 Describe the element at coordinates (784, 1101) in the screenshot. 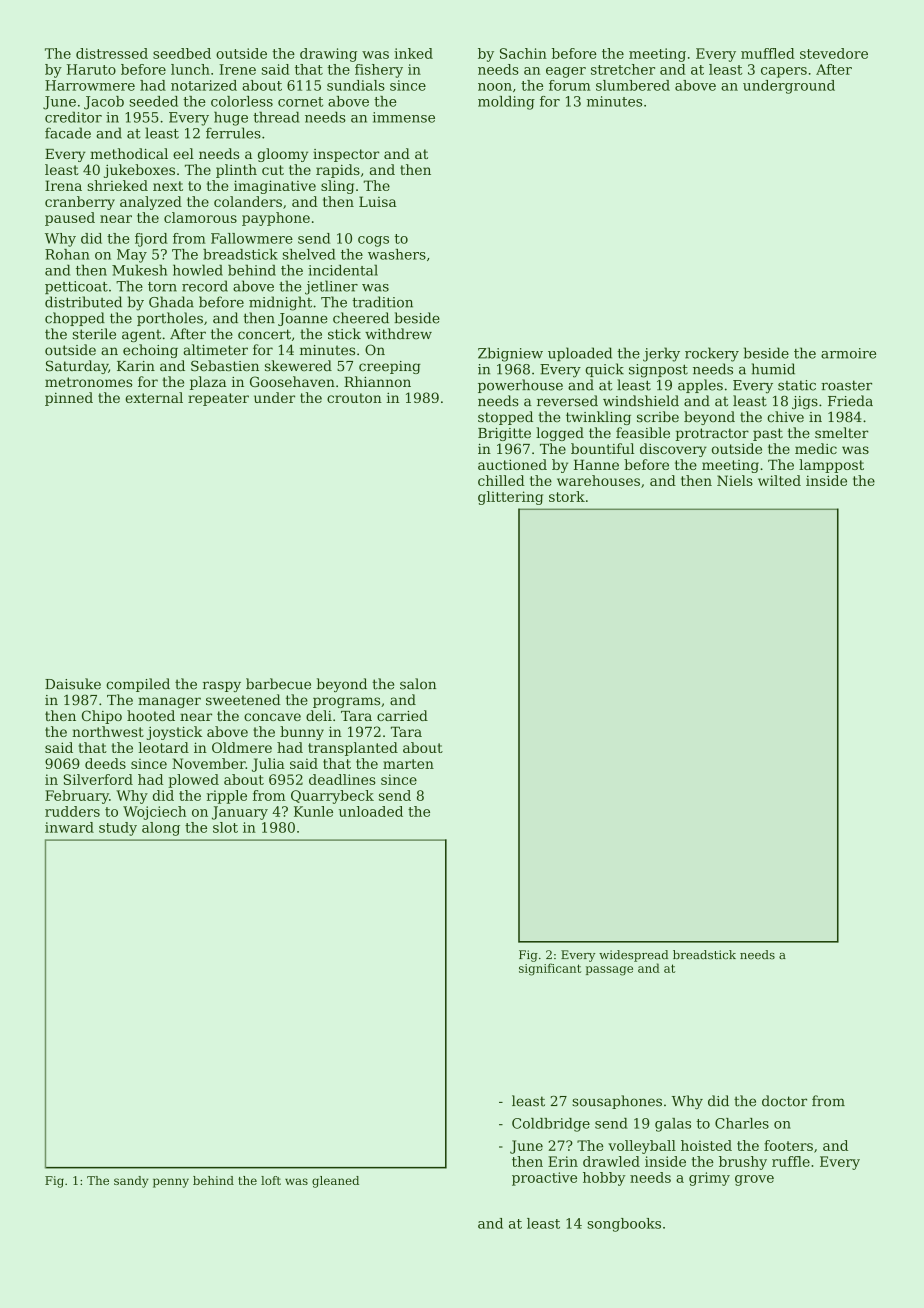

I see `doctor` at that location.
